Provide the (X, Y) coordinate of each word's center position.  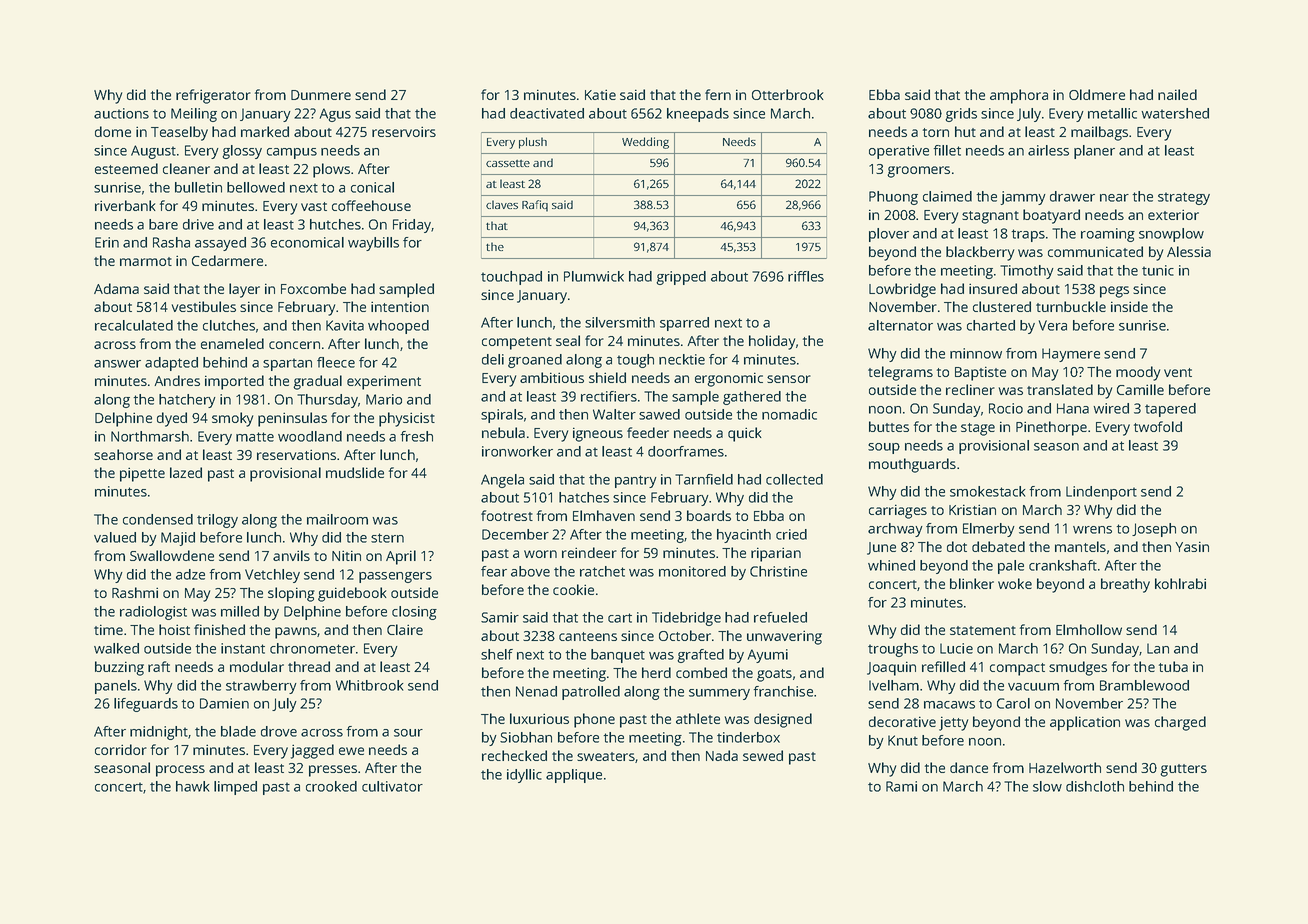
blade (238, 731)
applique (574, 776)
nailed (1177, 94)
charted (991, 325)
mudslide (355, 472)
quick (745, 434)
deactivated (547, 113)
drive (198, 224)
